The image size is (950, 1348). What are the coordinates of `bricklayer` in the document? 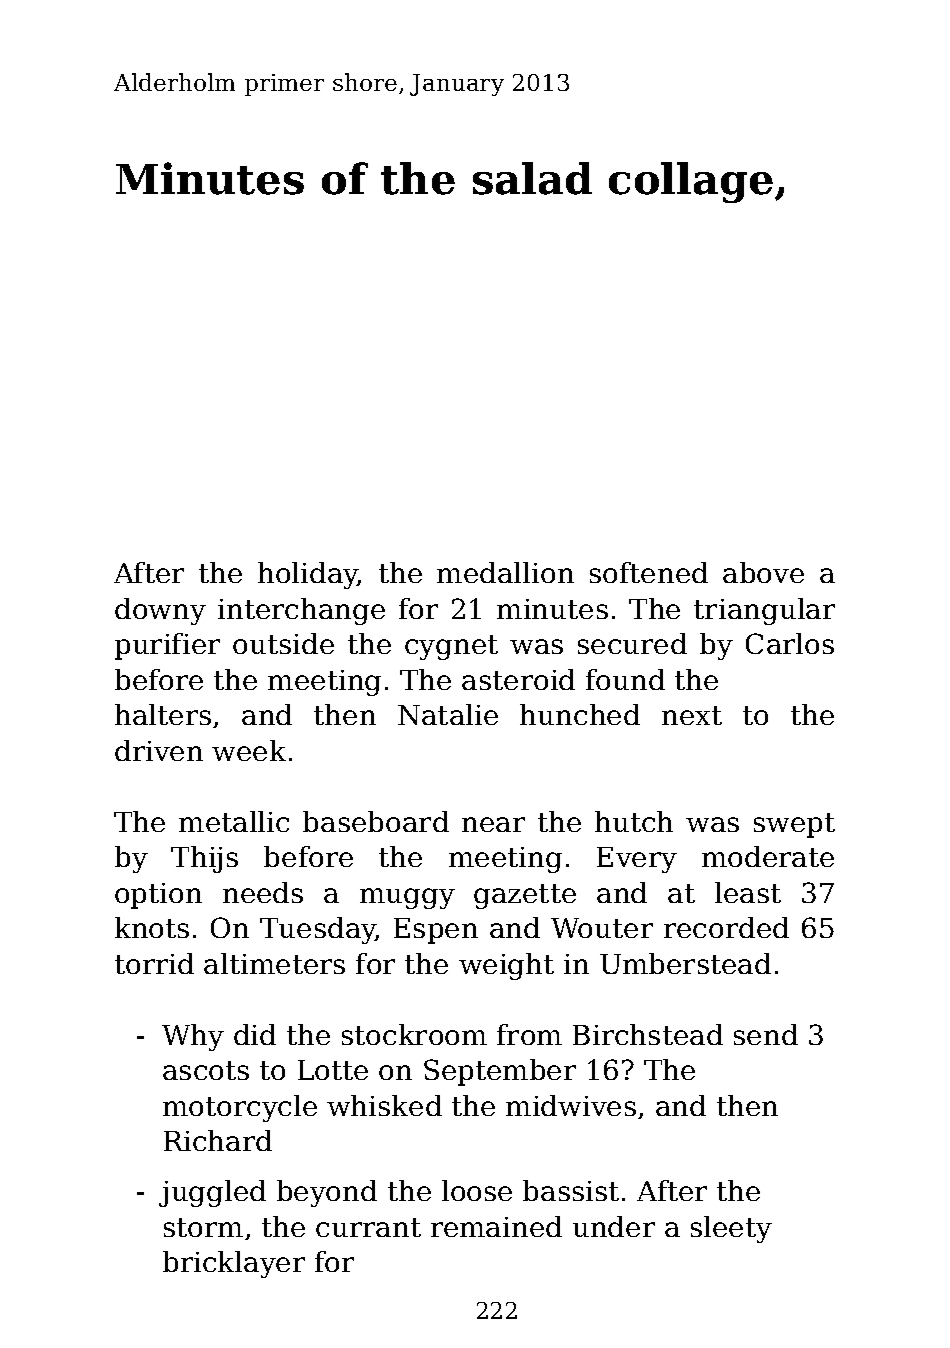 It's located at (234, 1264).
